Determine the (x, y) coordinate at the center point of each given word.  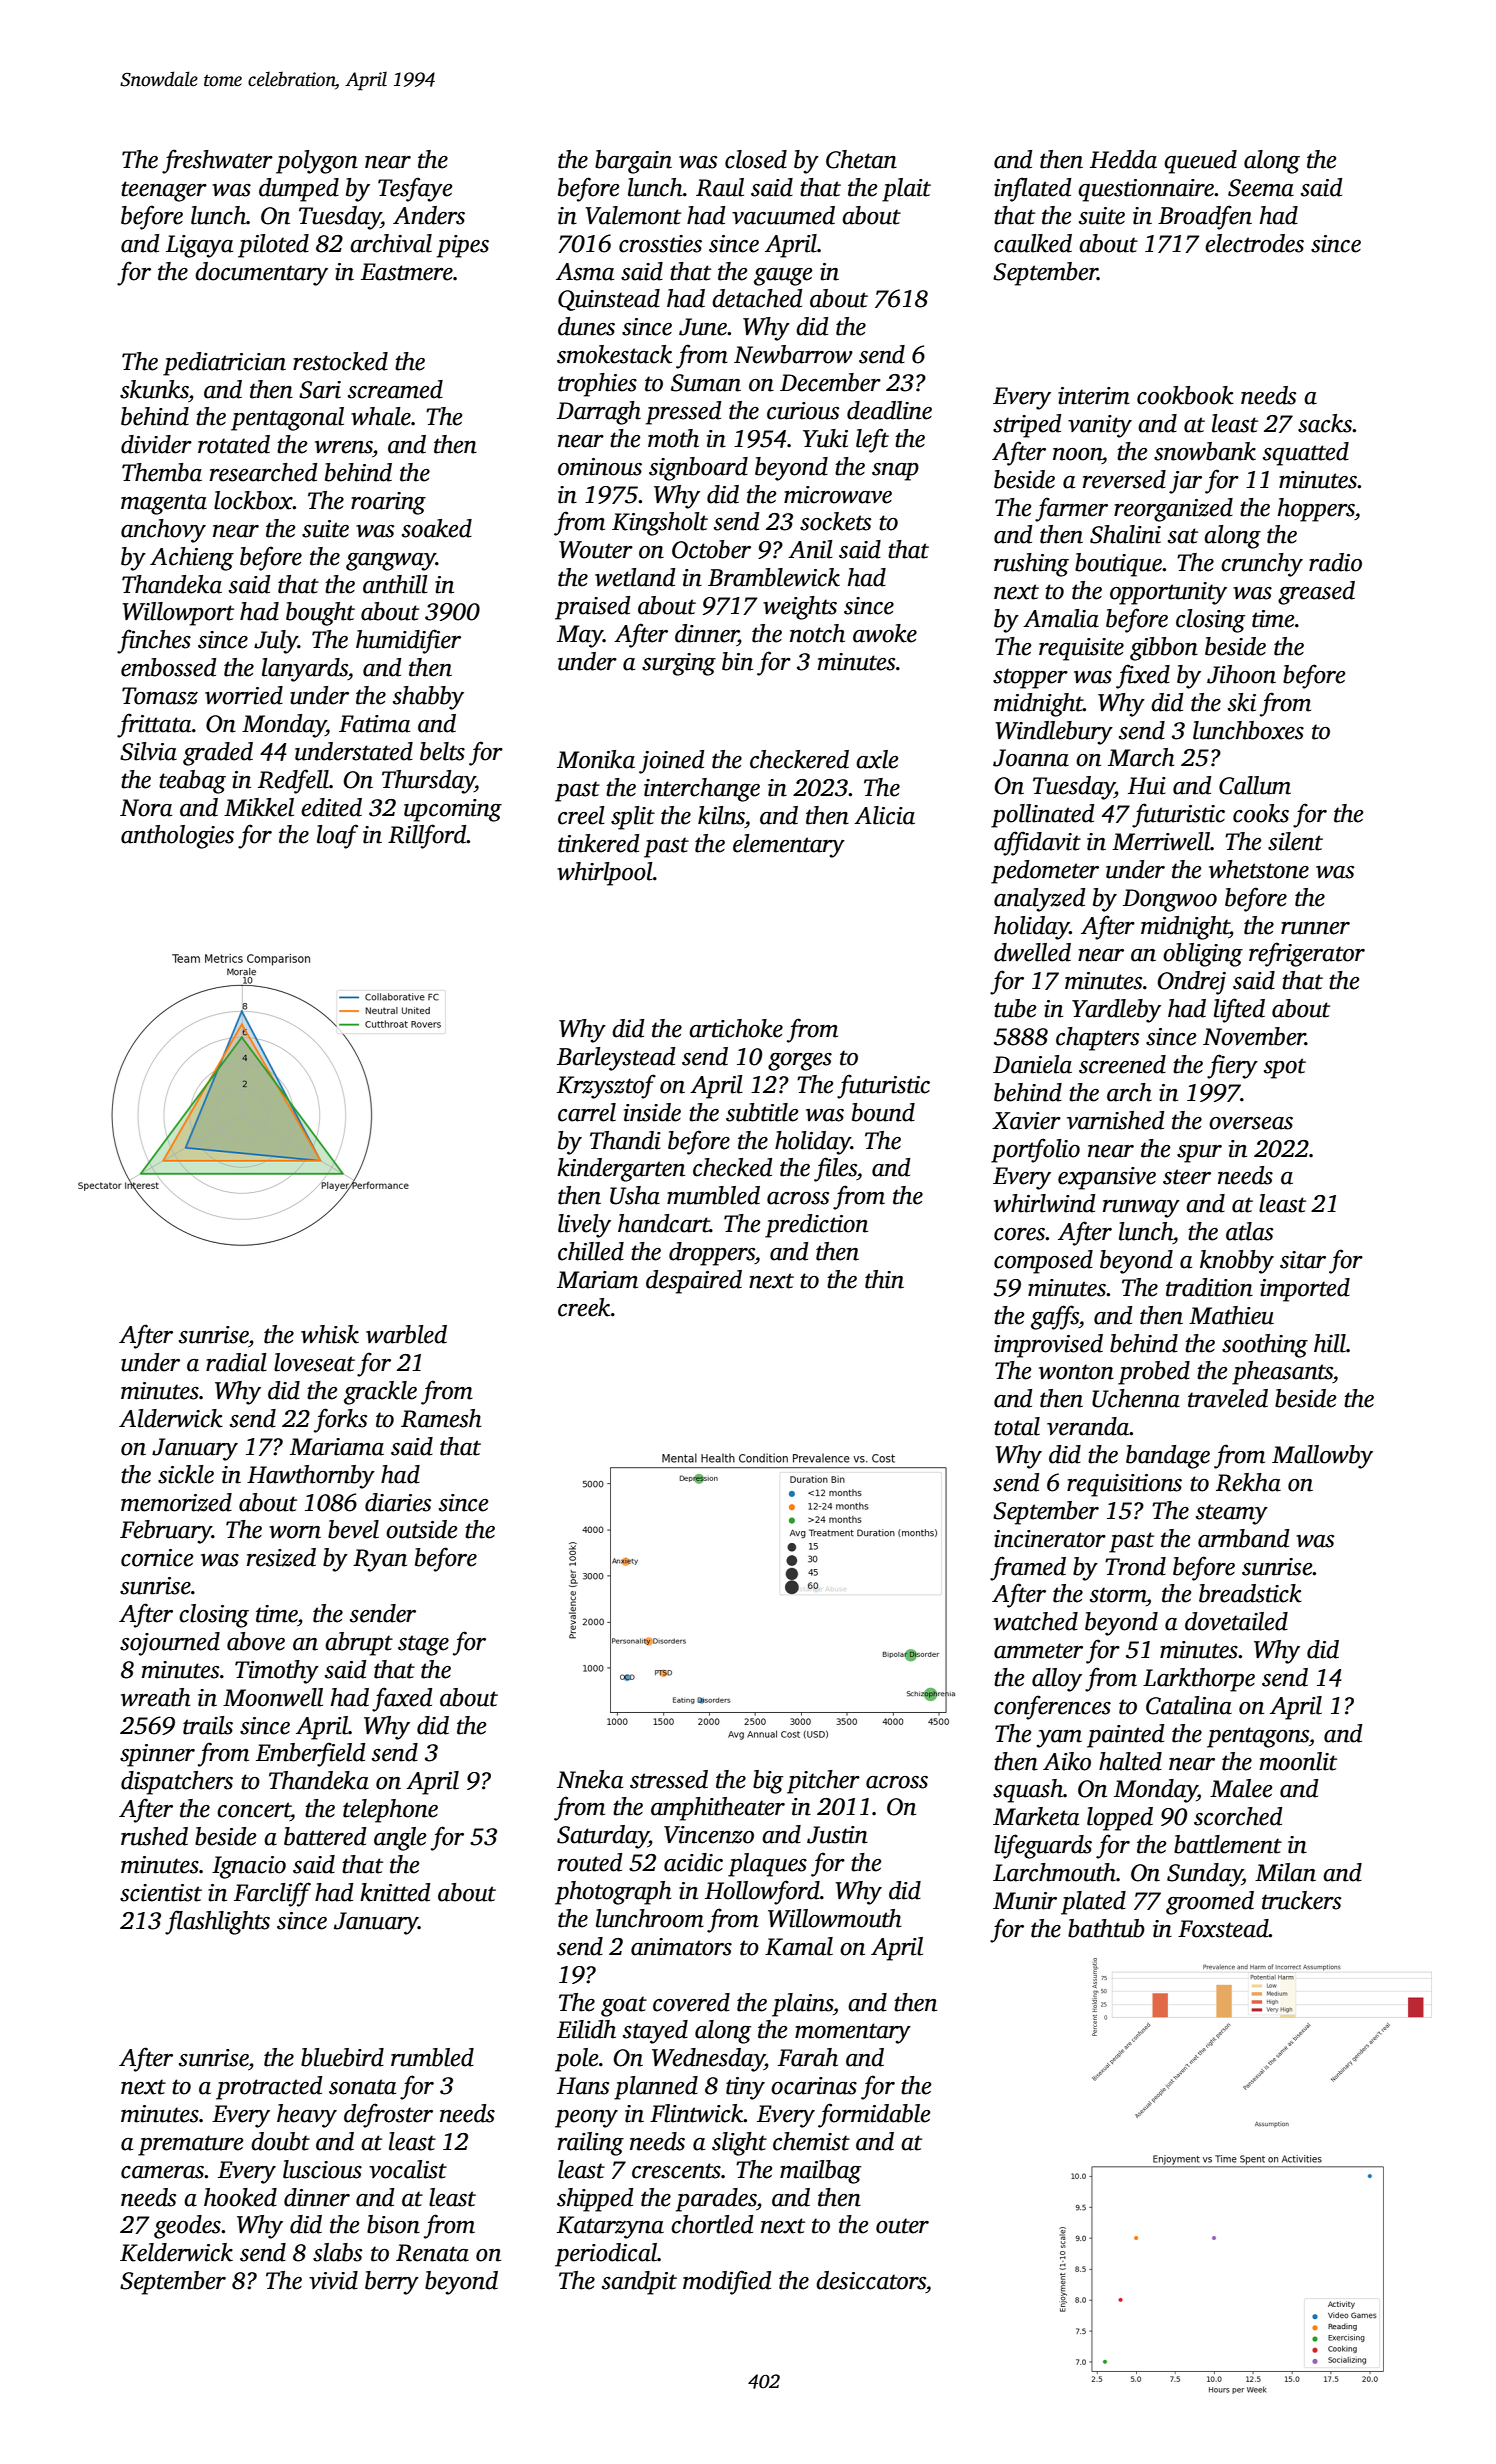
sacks (1325, 423)
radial (236, 1362)
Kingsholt (660, 524)
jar (1185, 482)
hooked (240, 2197)
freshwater (217, 161)
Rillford (427, 836)
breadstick (1250, 1593)
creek (584, 1307)
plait (906, 190)
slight (739, 2144)
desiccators (871, 2280)
